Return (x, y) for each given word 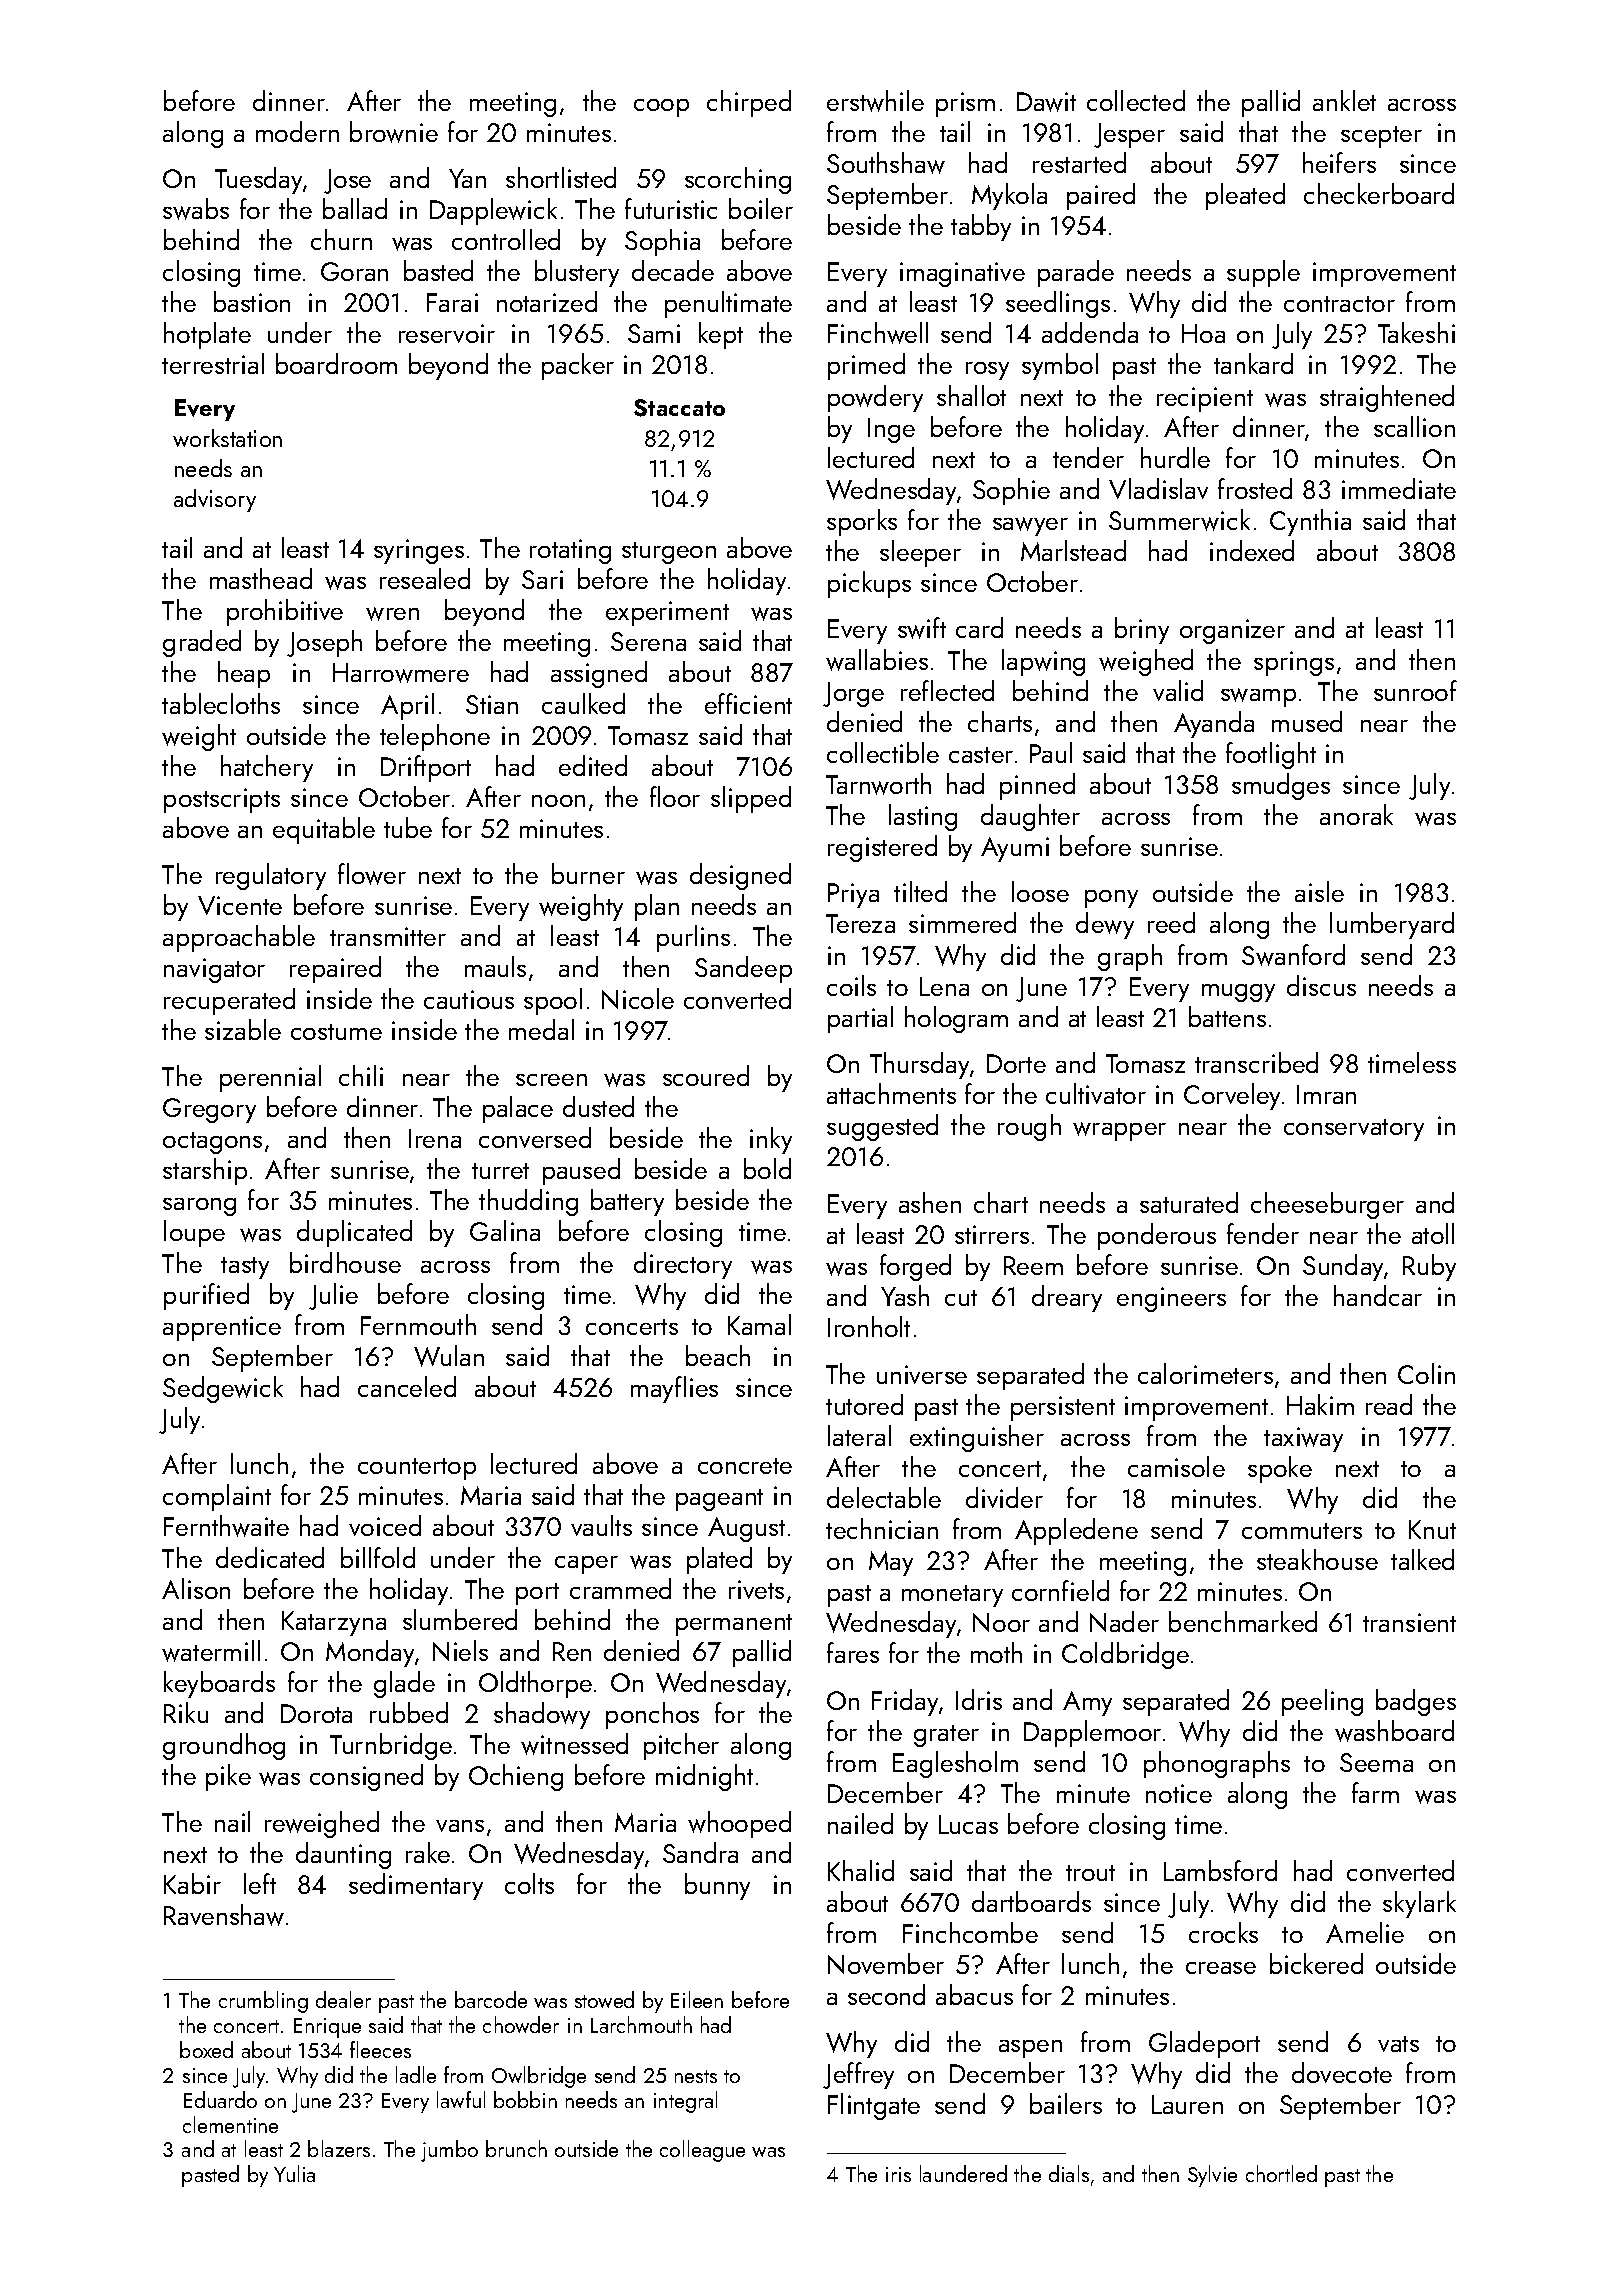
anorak (1356, 814)
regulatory (271, 876)
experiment (667, 613)
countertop (417, 1469)
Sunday (1343, 1267)
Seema (1376, 1762)
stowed (604, 1999)
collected (1136, 100)
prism (965, 104)
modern (297, 131)
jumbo (449, 2151)
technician (882, 1528)
